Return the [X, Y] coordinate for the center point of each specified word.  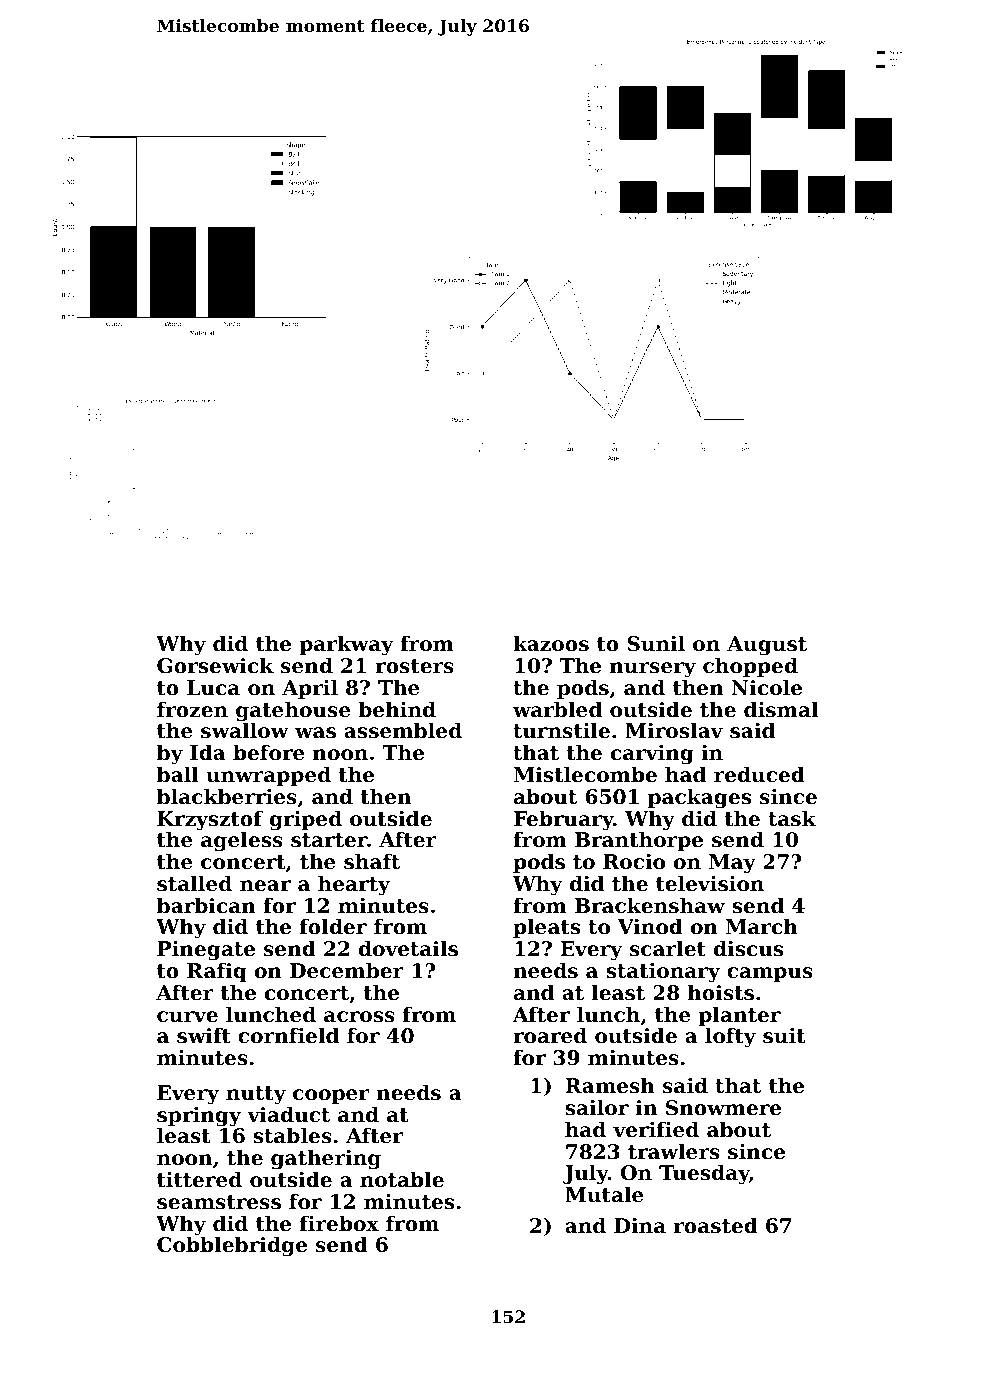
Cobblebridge [232, 1247]
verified [656, 1129]
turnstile [561, 730]
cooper [331, 1096]
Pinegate [206, 950]
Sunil [656, 643]
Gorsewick [215, 665]
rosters [414, 666]
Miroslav [674, 730]
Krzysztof [210, 820]
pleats [546, 928]
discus [748, 948]
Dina [640, 1225]
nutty [256, 1095]
